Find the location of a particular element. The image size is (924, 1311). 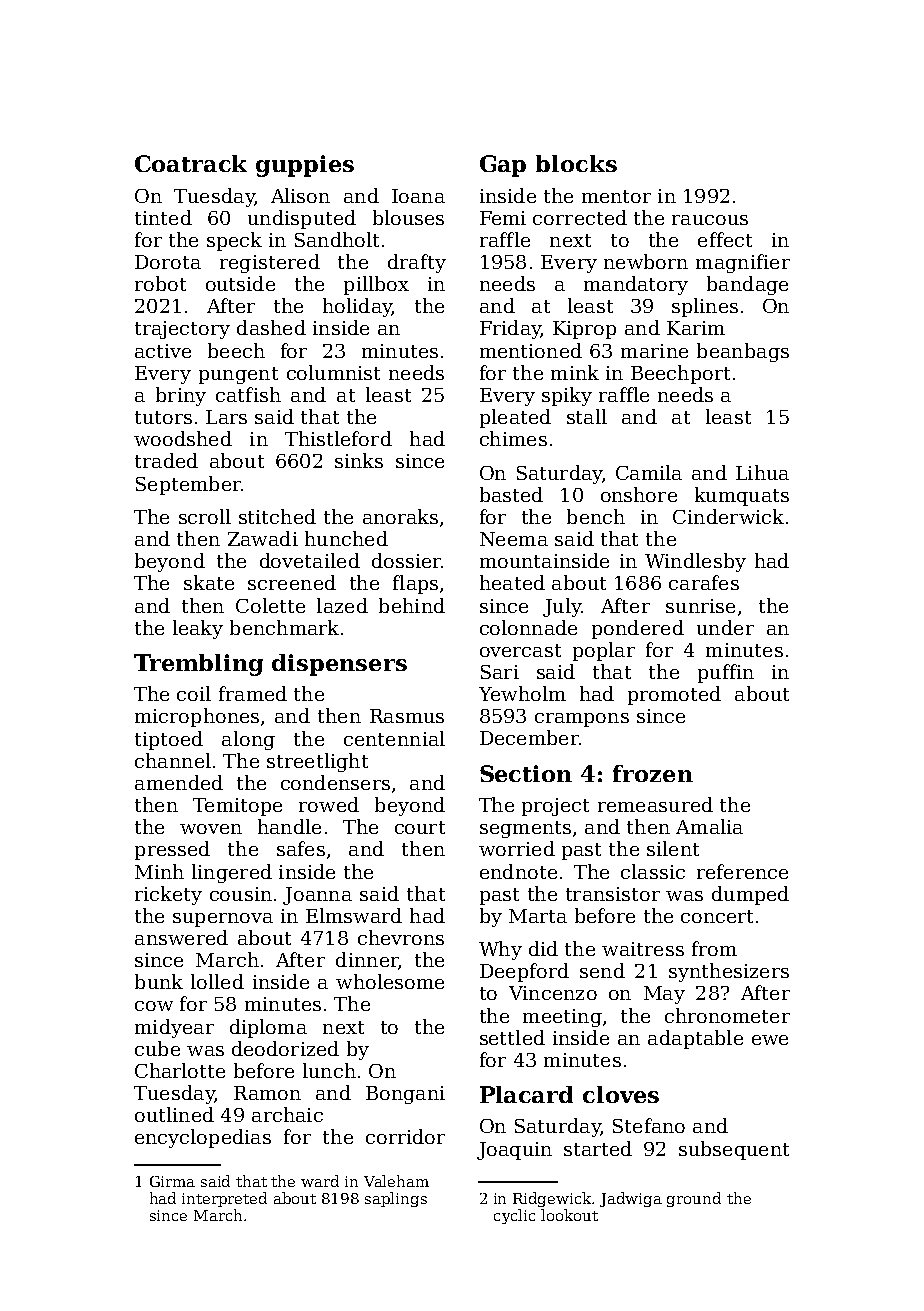

promoted is located at coordinates (674, 695).
